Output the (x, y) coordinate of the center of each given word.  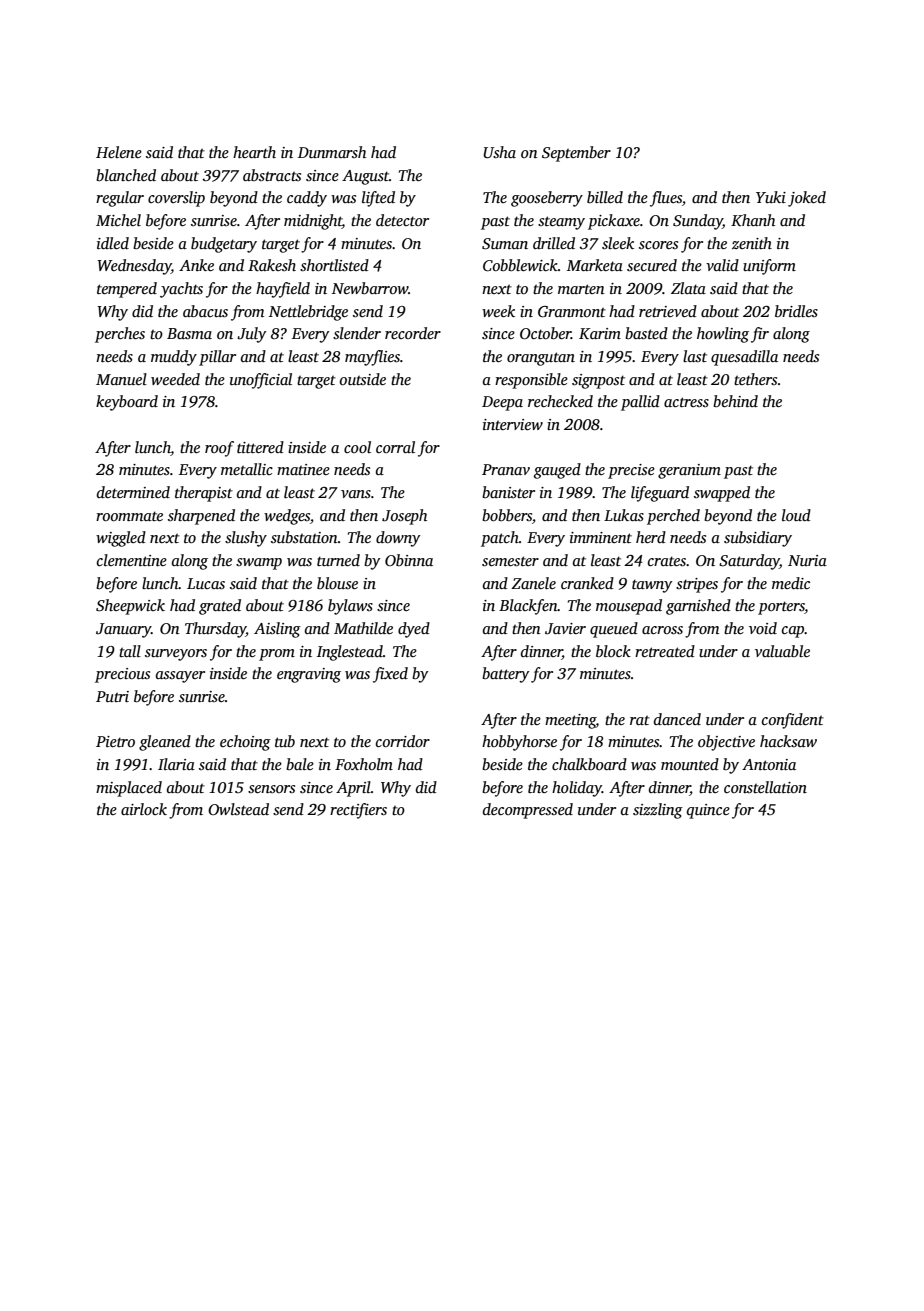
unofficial (261, 381)
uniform (769, 267)
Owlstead (238, 809)
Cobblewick (520, 265)
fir (760, 335)
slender (357, 333)
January (123, 630)
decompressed (528, 811)
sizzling (658, 811)
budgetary (224, 245)
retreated (665, 651)
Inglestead (350, 653)
